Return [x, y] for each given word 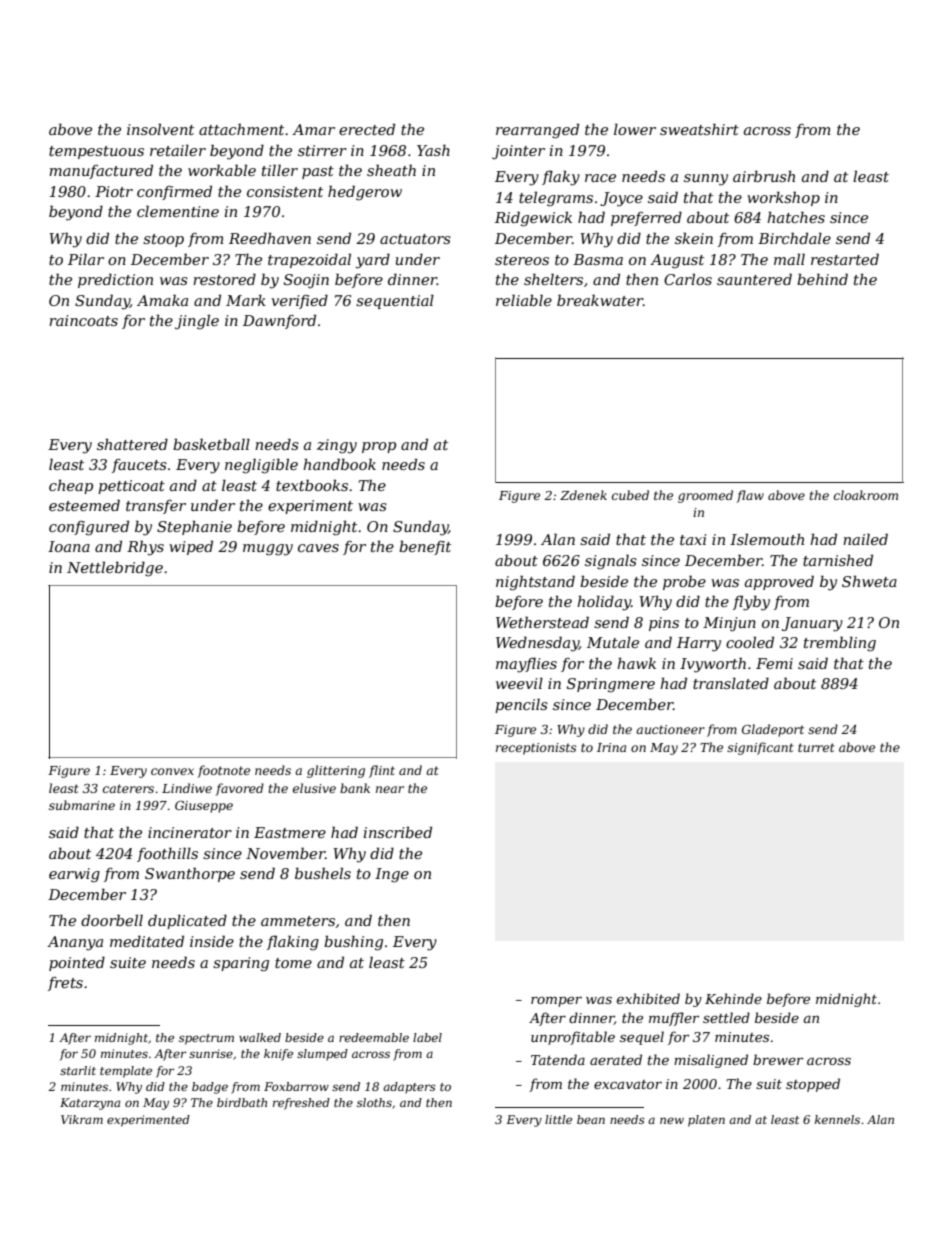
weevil [519, 683]
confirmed [174, 192]
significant [760, 748]
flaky [561, 178]
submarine [82, 805]
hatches [796, 217]
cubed [630, 495]
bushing [353, 943]
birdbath [242, 1102]
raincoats [83, 320]
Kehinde [733, 998]
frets [65, 984]
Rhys [145, 548]
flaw [750, 496]
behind [822, 279]
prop [379, 447]
